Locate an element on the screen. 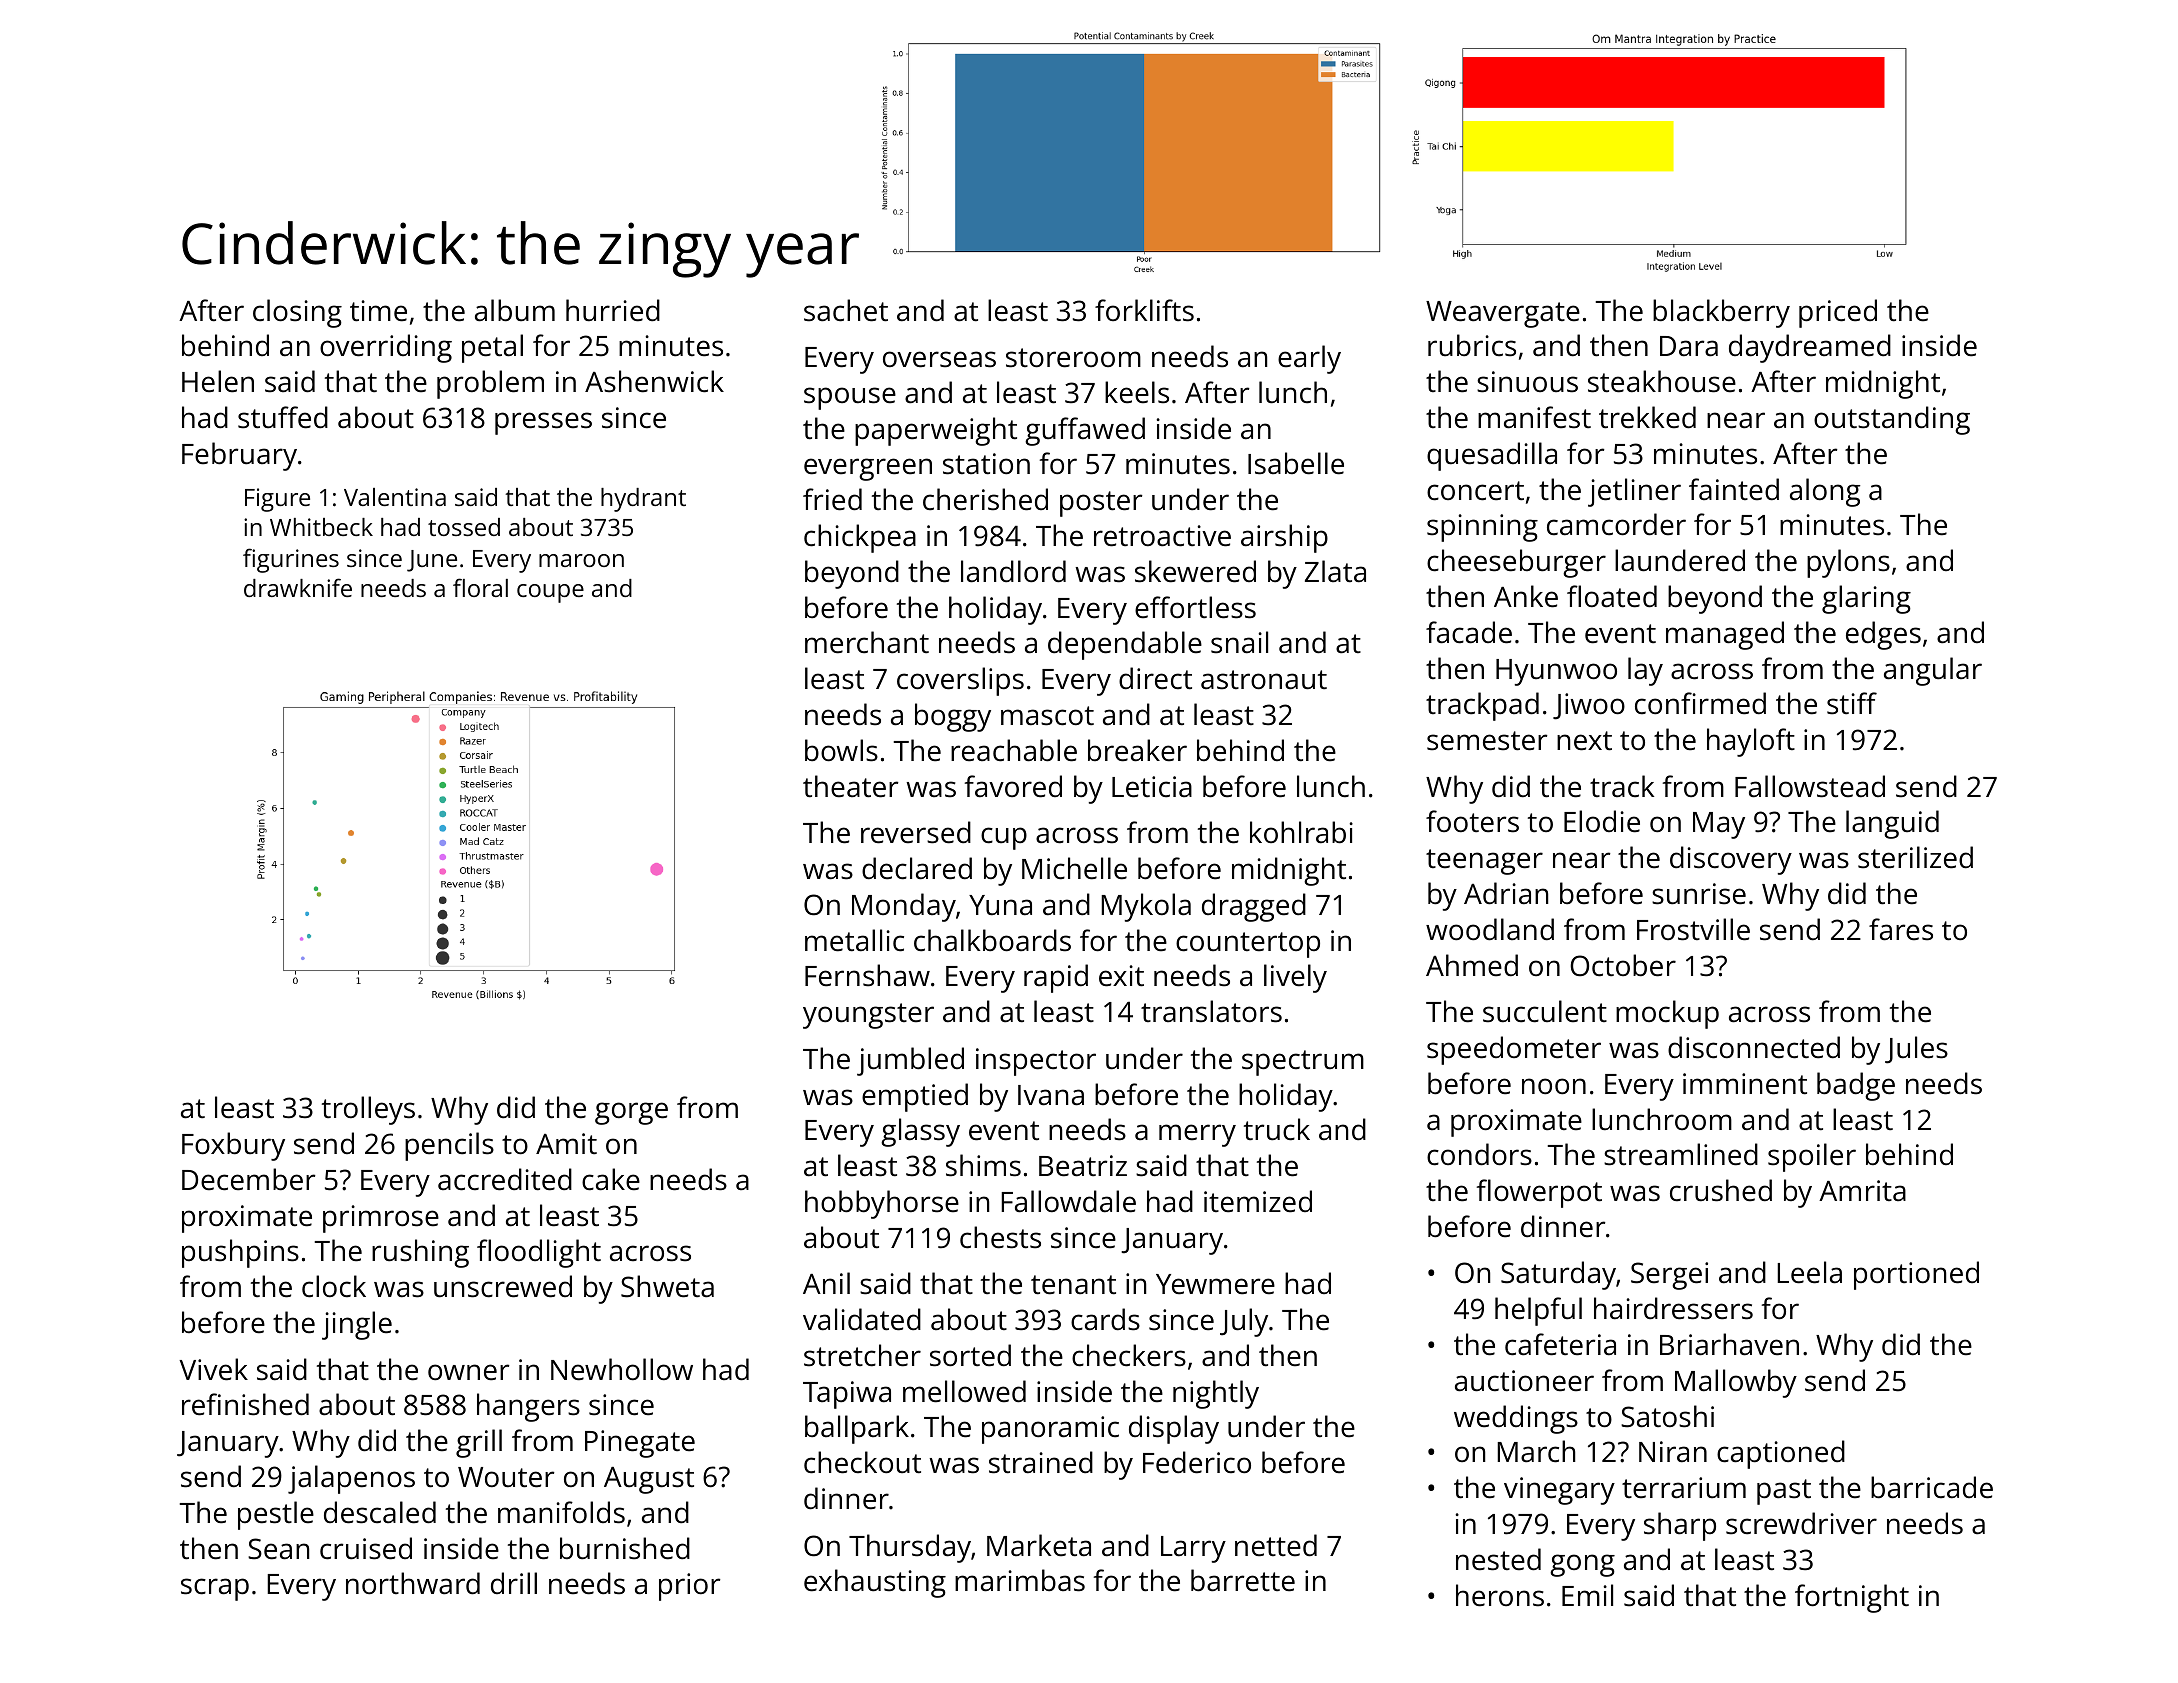 This screenshot has height=1683, width=2178. coupe is located at coordinates (550, 593).
